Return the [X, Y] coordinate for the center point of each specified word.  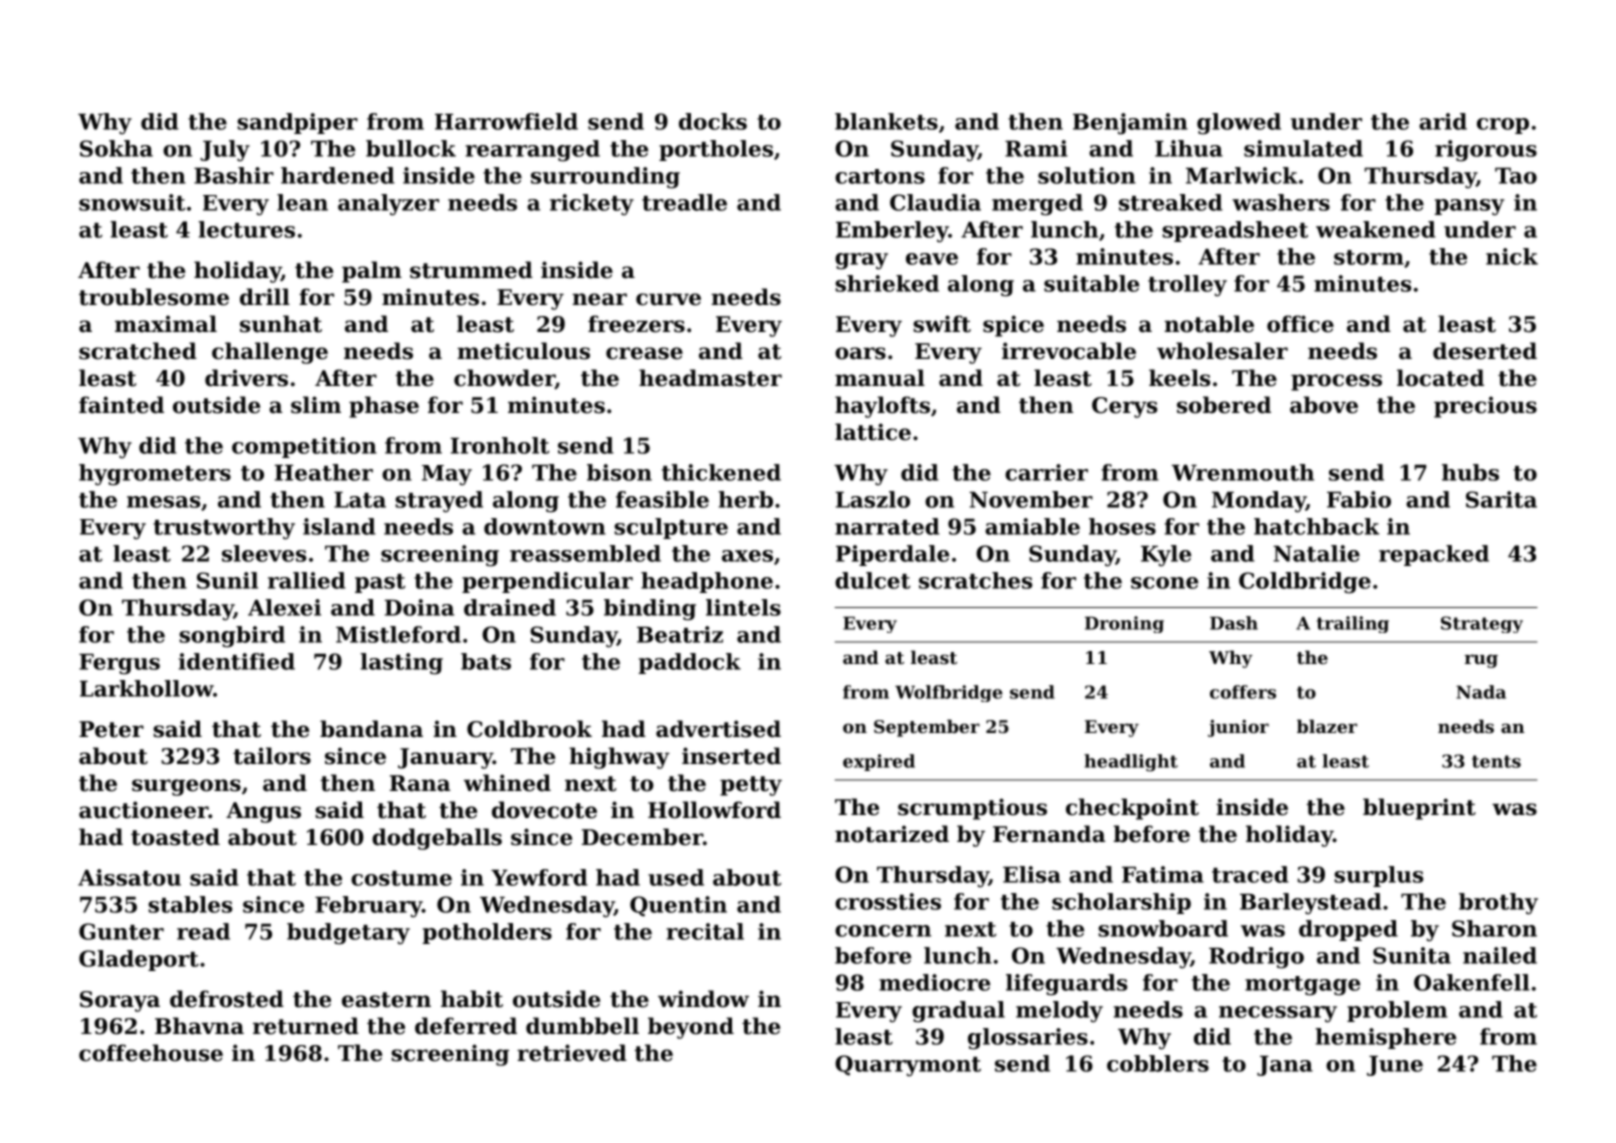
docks [713, 121]
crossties [888, 901]
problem [1397, 1011]
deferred [466, 1026]
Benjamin [1130, 124]
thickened [721, 472]
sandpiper [297, 123]
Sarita [1501, 499]
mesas [163, 502]
